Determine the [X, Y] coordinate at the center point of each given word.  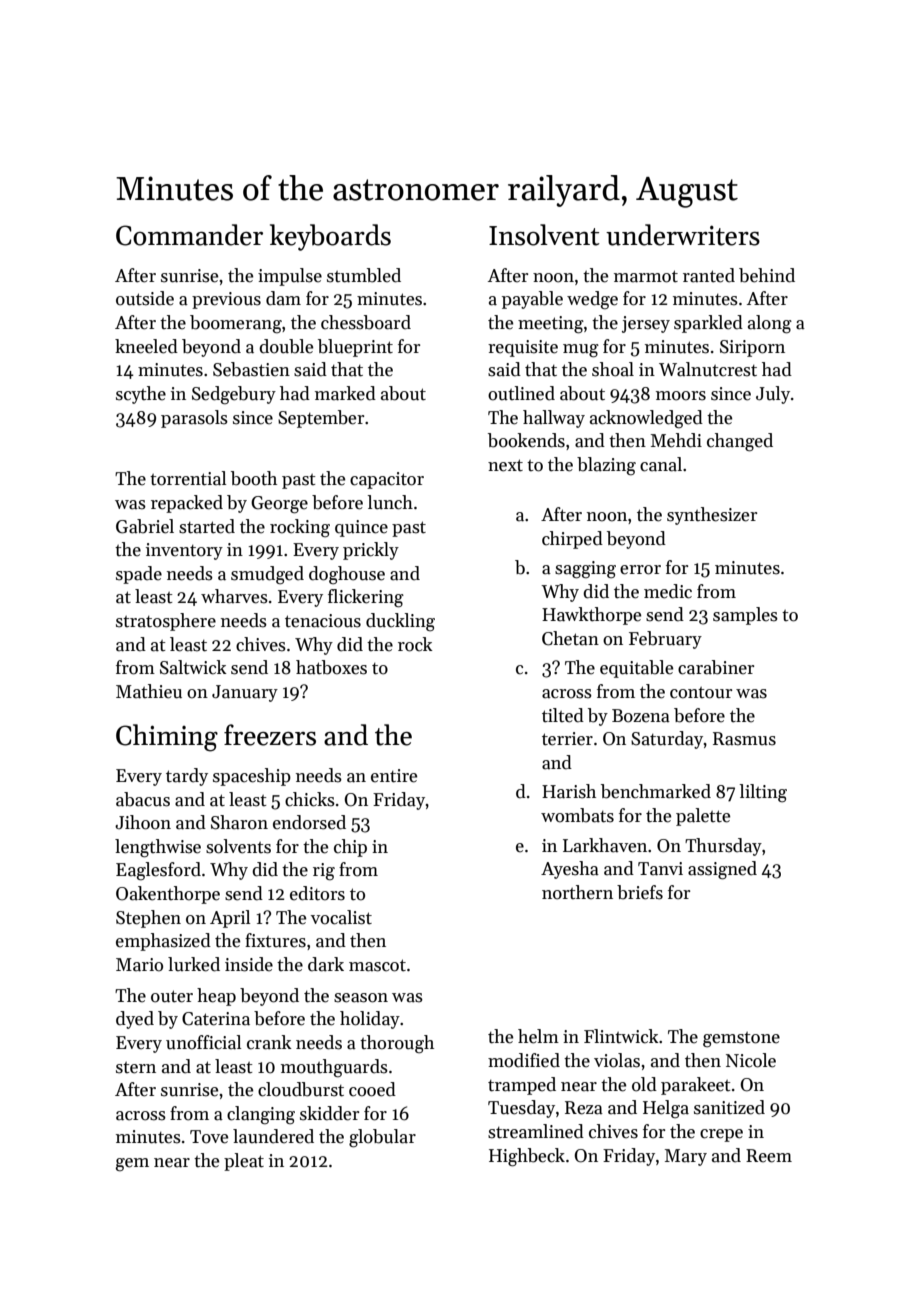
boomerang [236, 324]
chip [350, 848]
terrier [567, 739]
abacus [143, 799]
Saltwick [193, 667]
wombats [577, 815]
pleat [244, 1162]
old [644, 1084]
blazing [606, 466]
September [321, 419]
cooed [372, 1089]
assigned [722, 870]
